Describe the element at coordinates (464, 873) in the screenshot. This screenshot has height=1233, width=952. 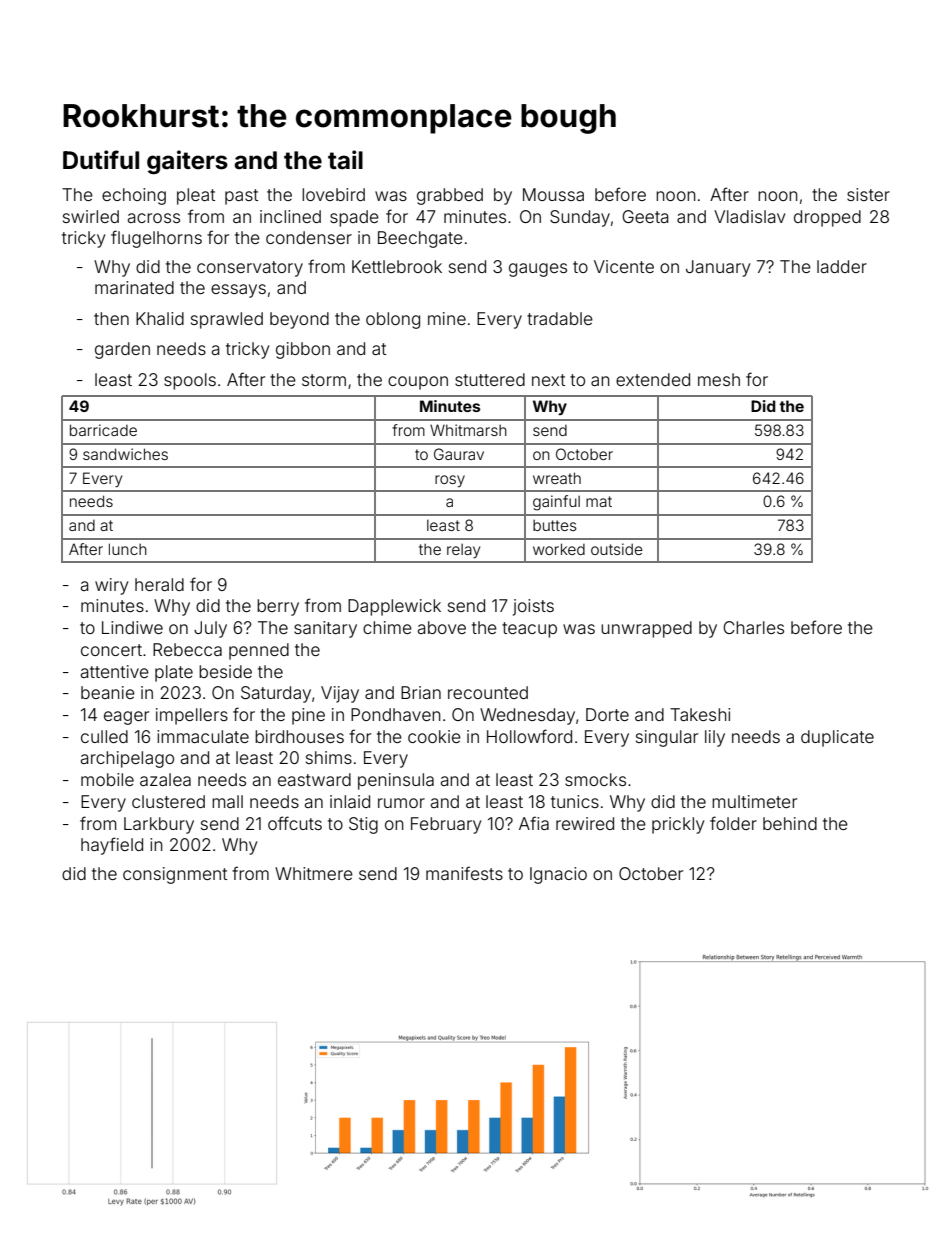
I see `manifests` at that location.
